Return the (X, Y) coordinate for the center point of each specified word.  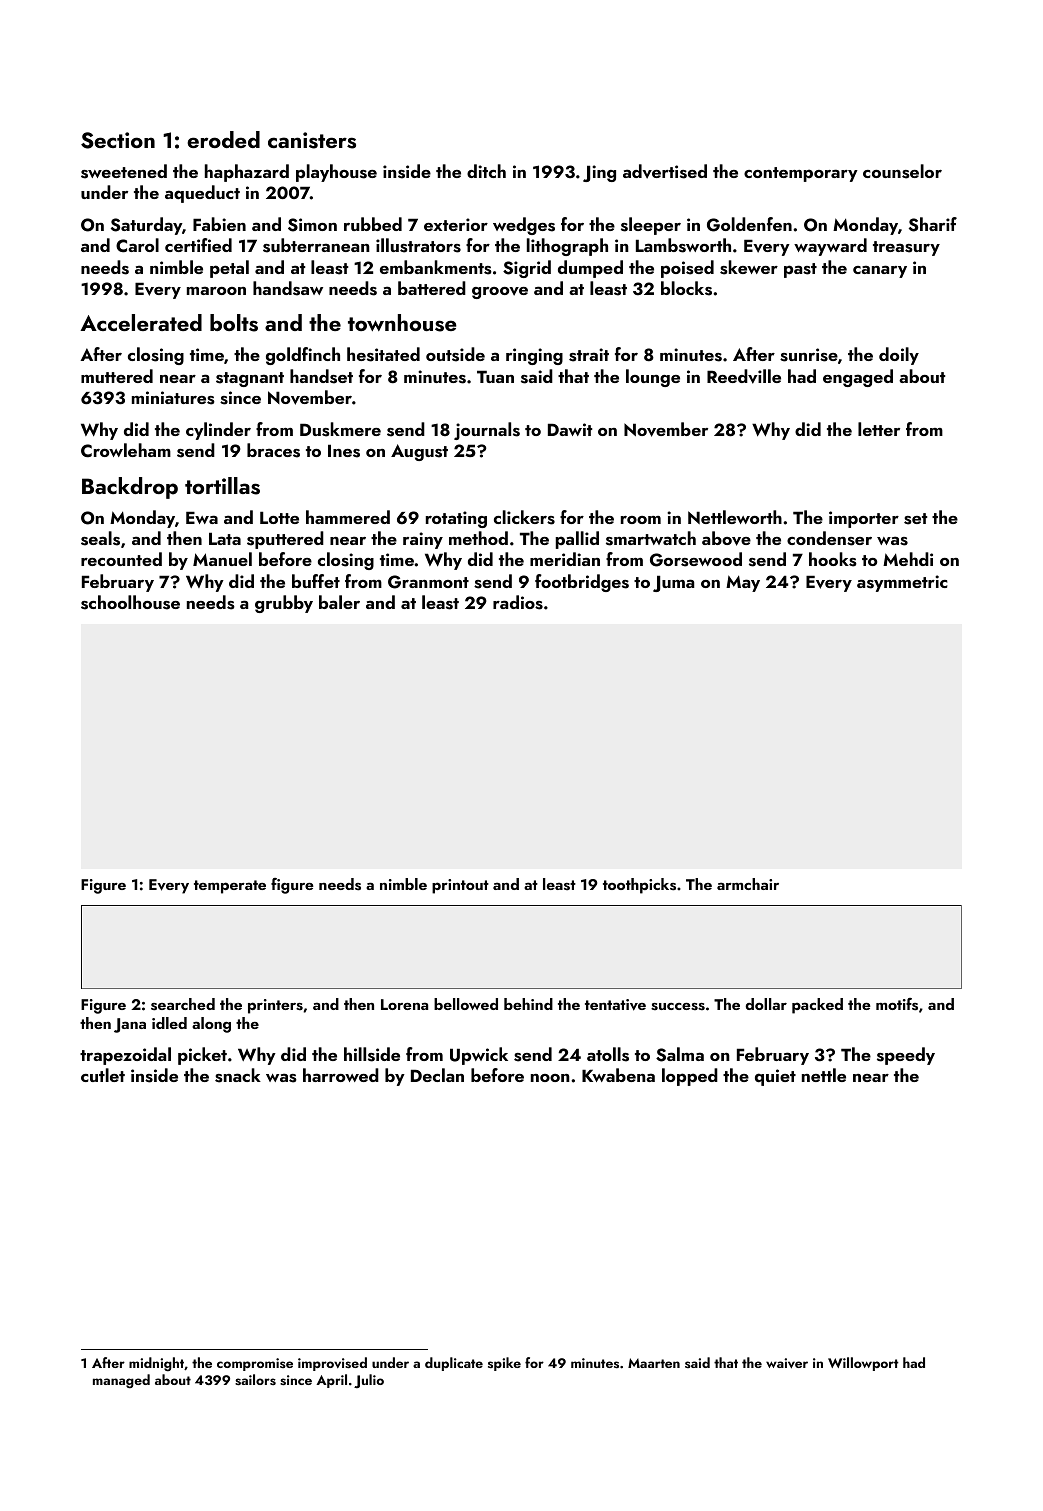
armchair (748, 884)
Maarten (654, 1363)
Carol (137, 245)
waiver (787, 1363)
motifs (897, 1004)
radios (518, 602)
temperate (230, 887)
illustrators (418, 245)
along (211, 1025)
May (743, 583)
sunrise (809, 355)
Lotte (279, 517)
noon (550, 1078)
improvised (332, 1364)
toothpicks (639, 886)
